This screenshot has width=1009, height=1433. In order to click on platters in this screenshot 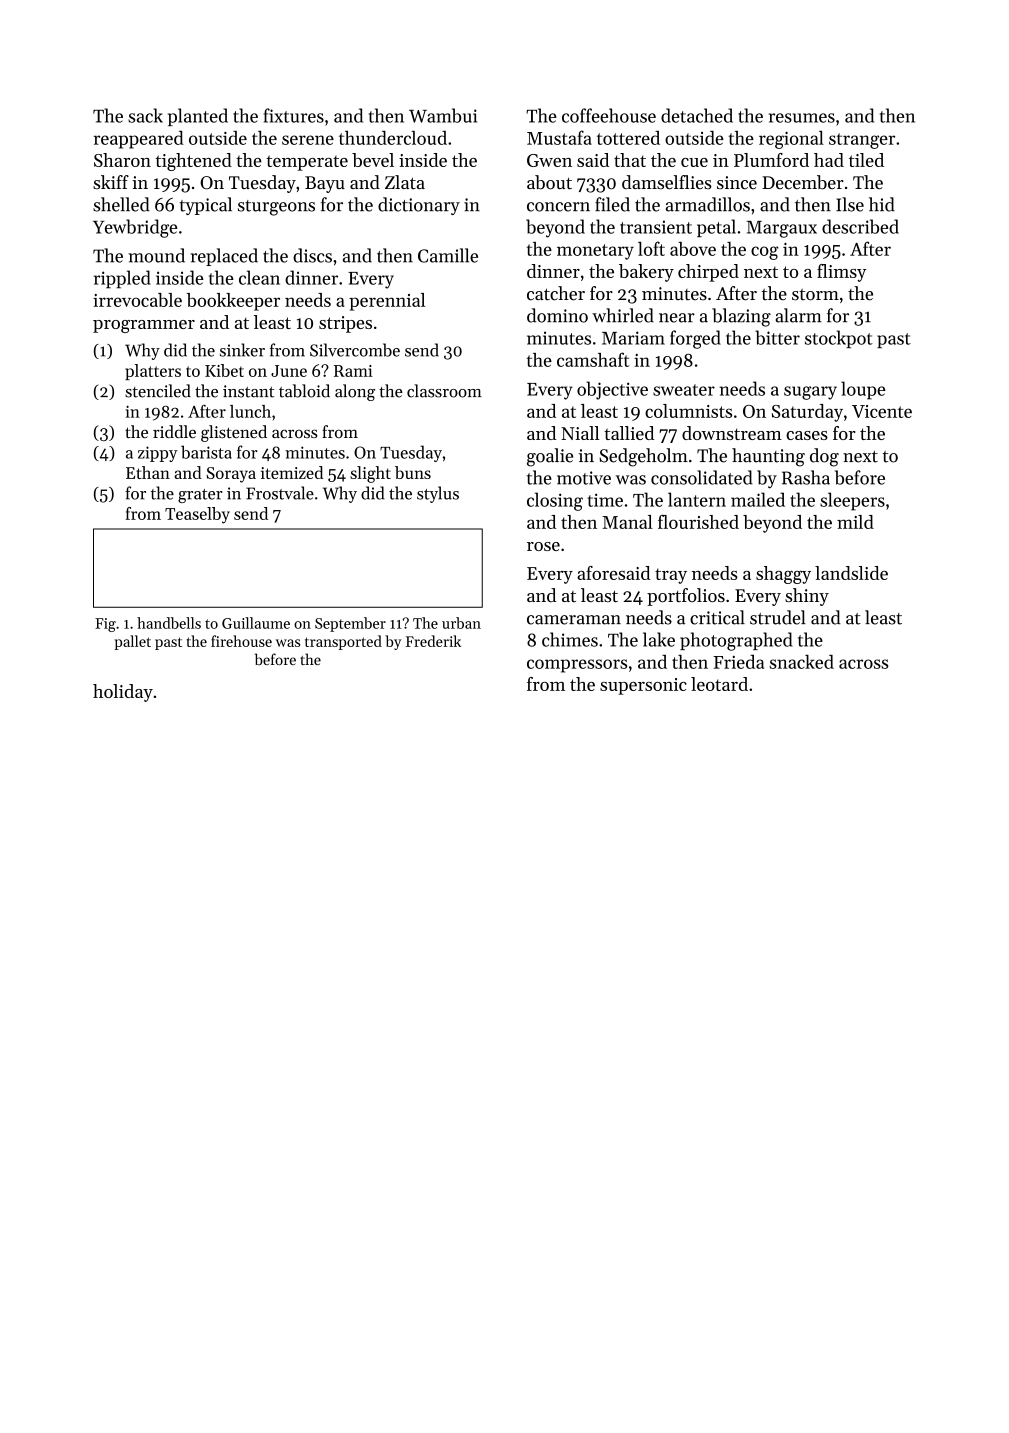, I will do `click(153, 372)`.
